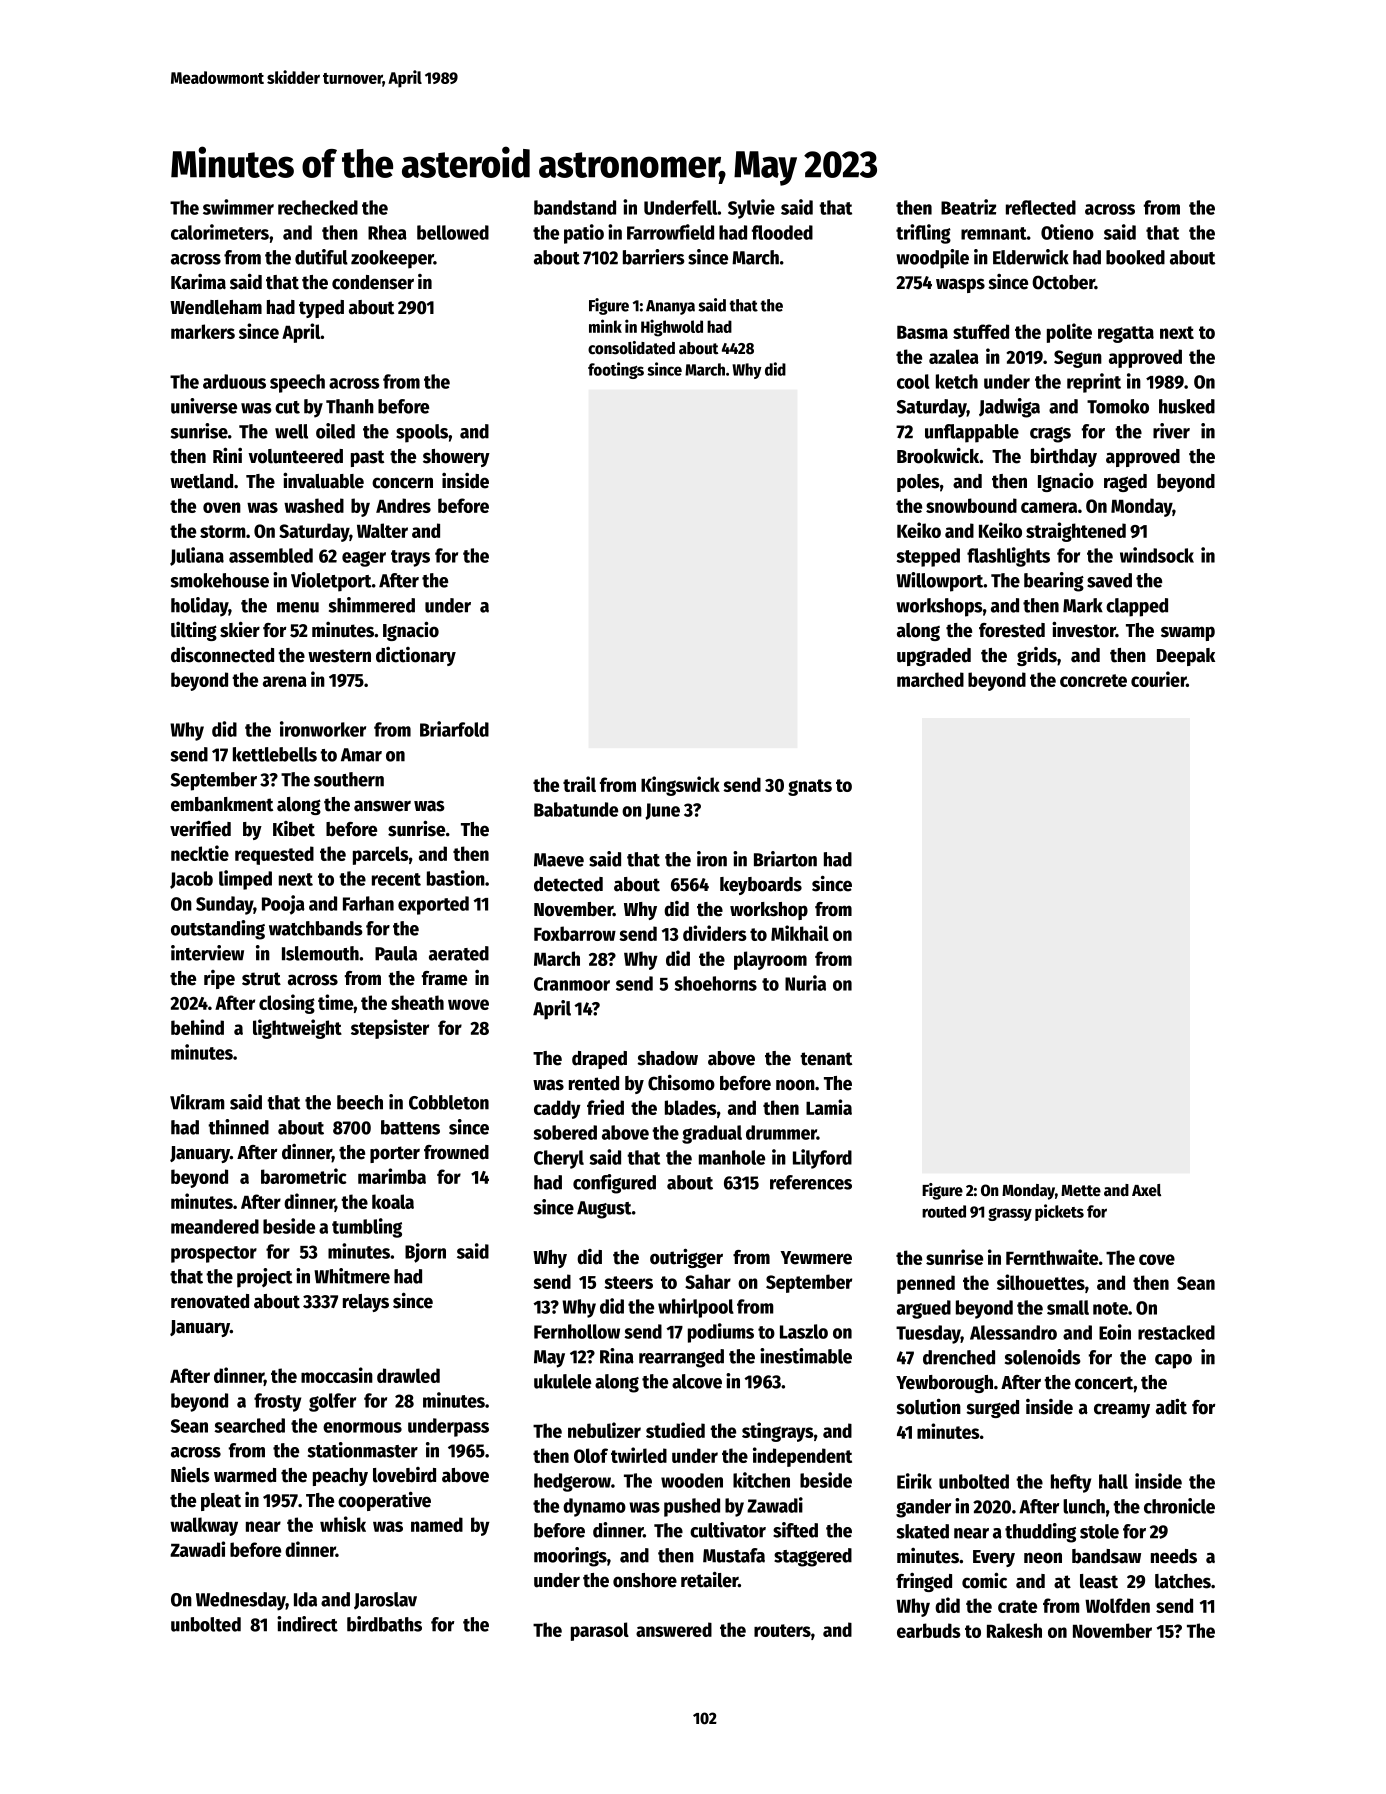 The height and width of the screenshot is (1794, 1386). I want to click on Whitmere, so click(352, 1276).
